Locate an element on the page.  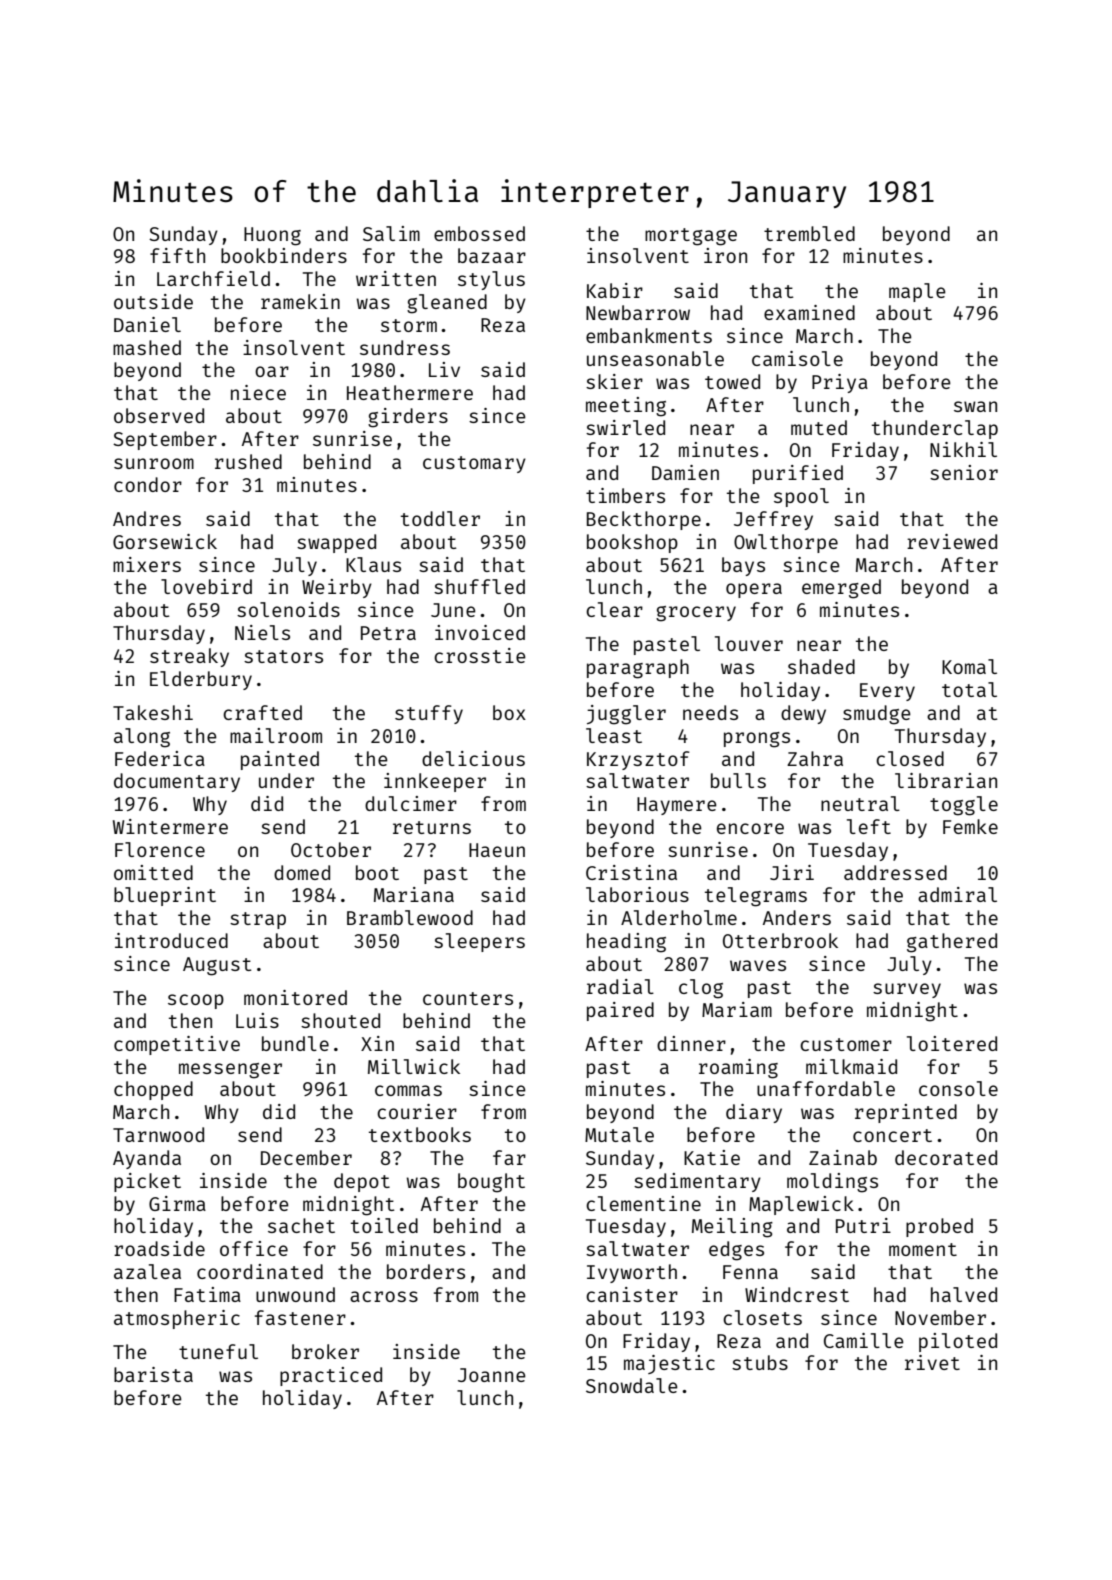
embossed is located at coordinates (479, 233).
